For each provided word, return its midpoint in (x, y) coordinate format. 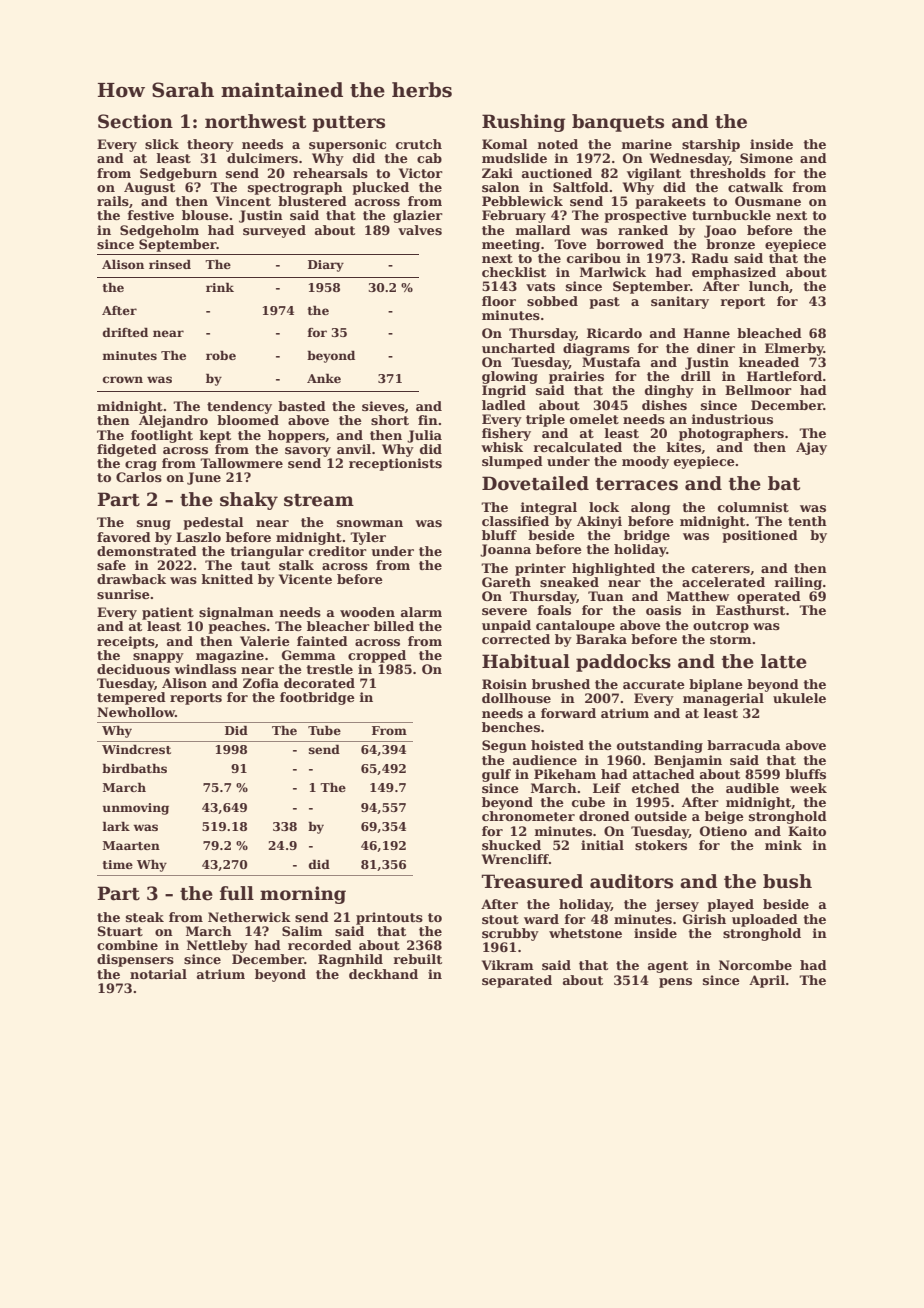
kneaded (769, 362)
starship (711, 145)
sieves (383, 406)
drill (696, 376)
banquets (618, 123)
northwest (255, 121)
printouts (389, 918)
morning (303, 895)
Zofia (261, 683)
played (730, 905)
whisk (502, 447)
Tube (324, 730)
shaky (249, 501)
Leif (607, 788)
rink (220, 287)
